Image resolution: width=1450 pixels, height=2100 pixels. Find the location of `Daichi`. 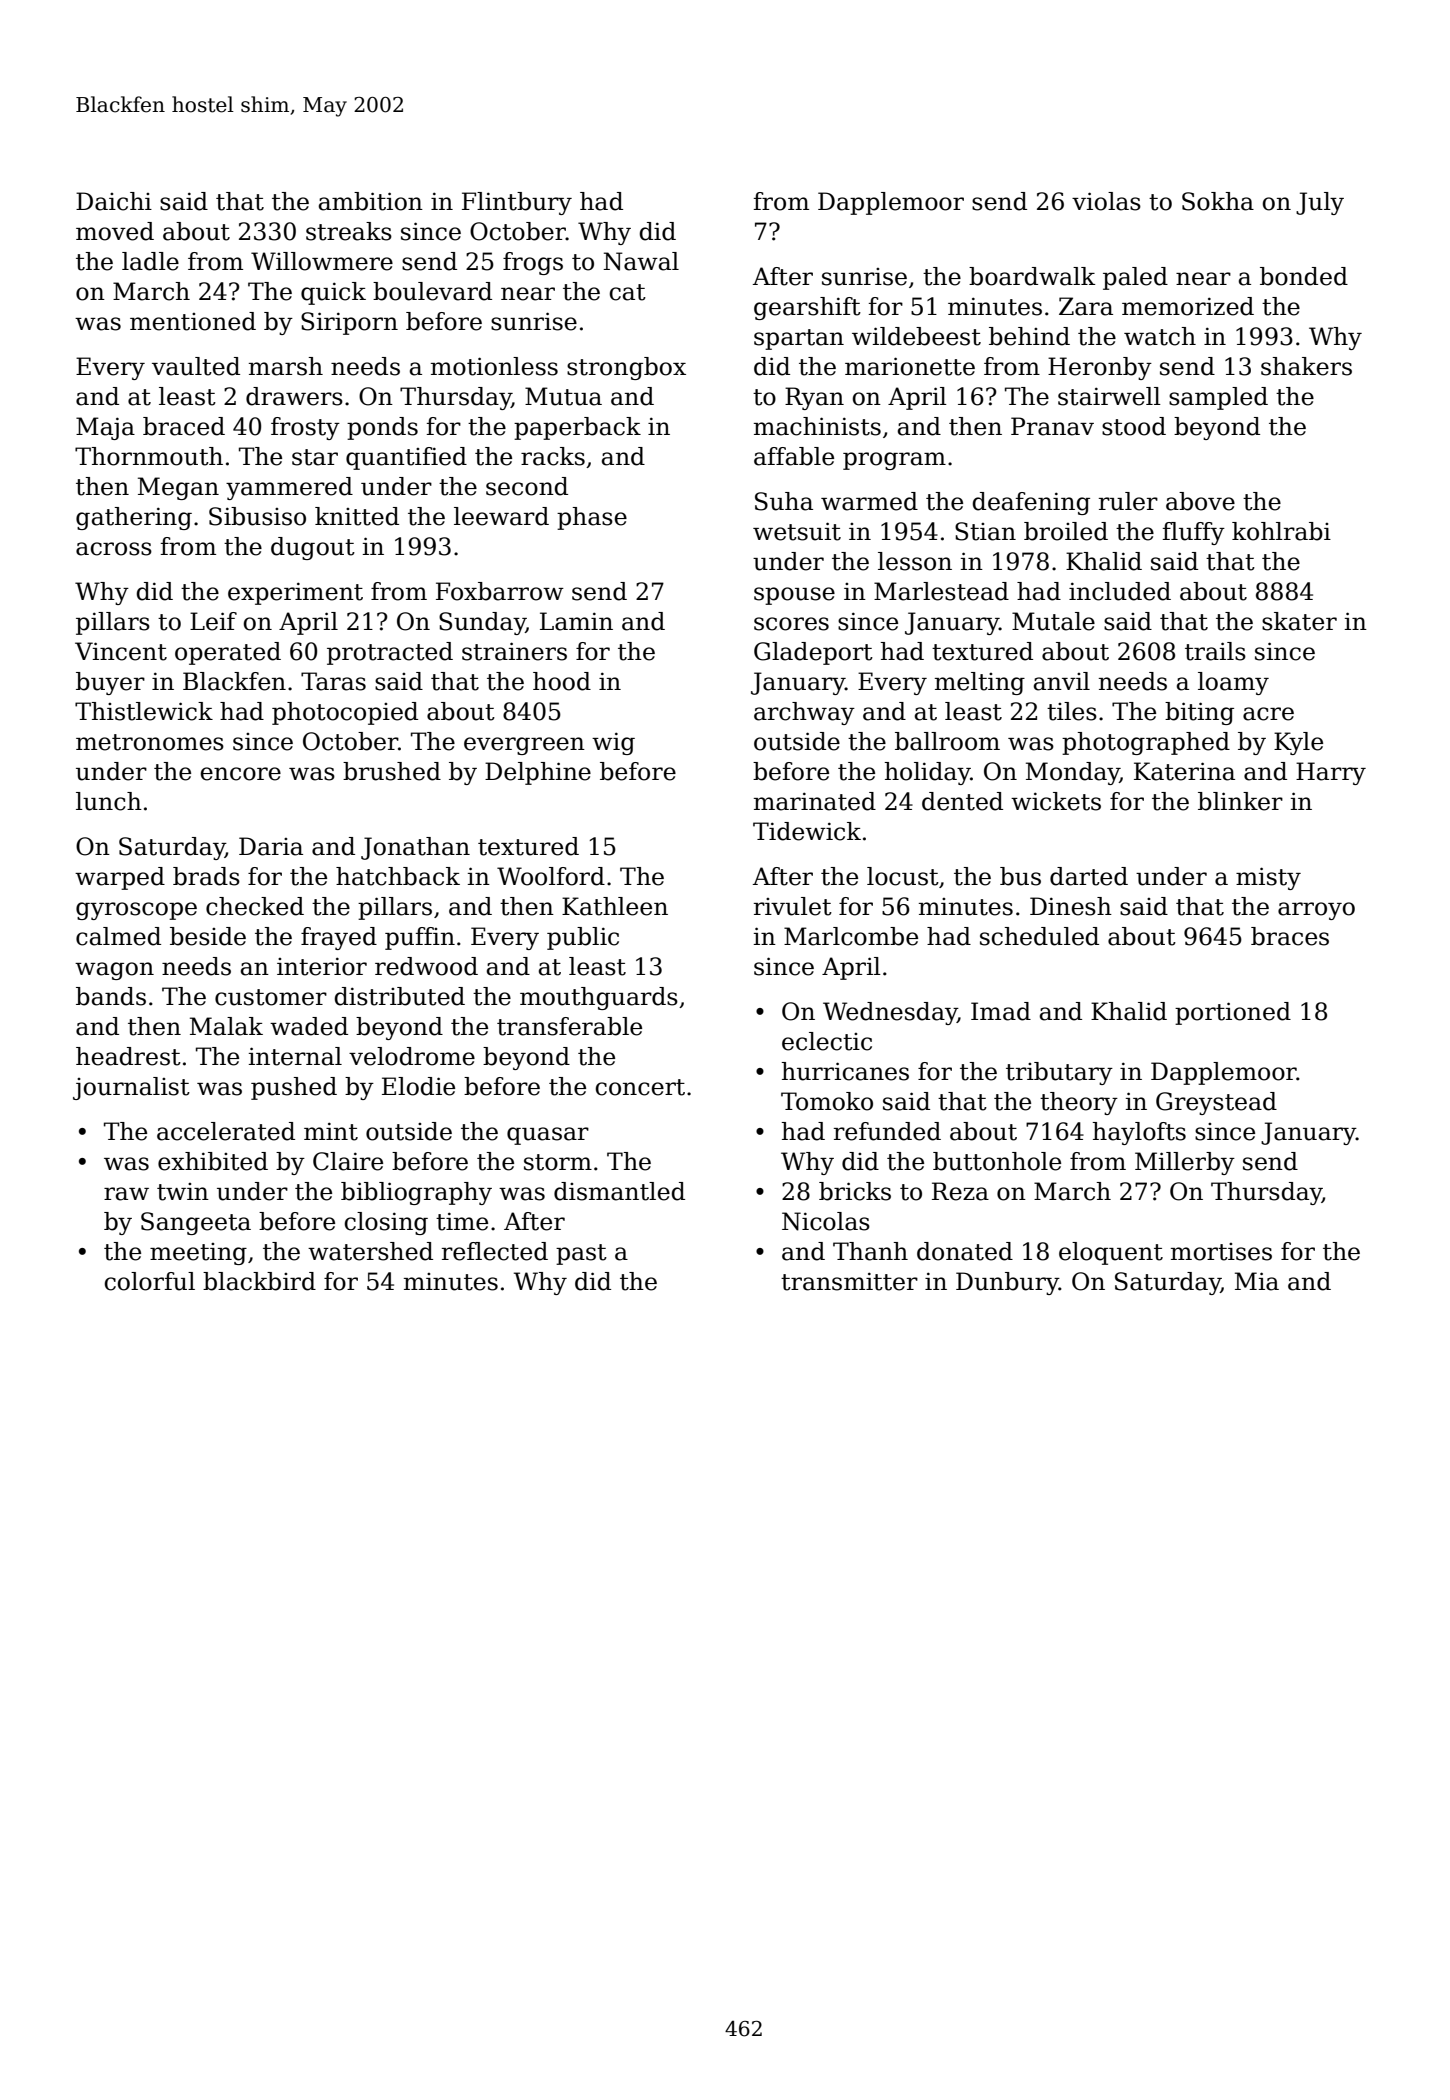

Daichi is located at coordinates (114, 201).
